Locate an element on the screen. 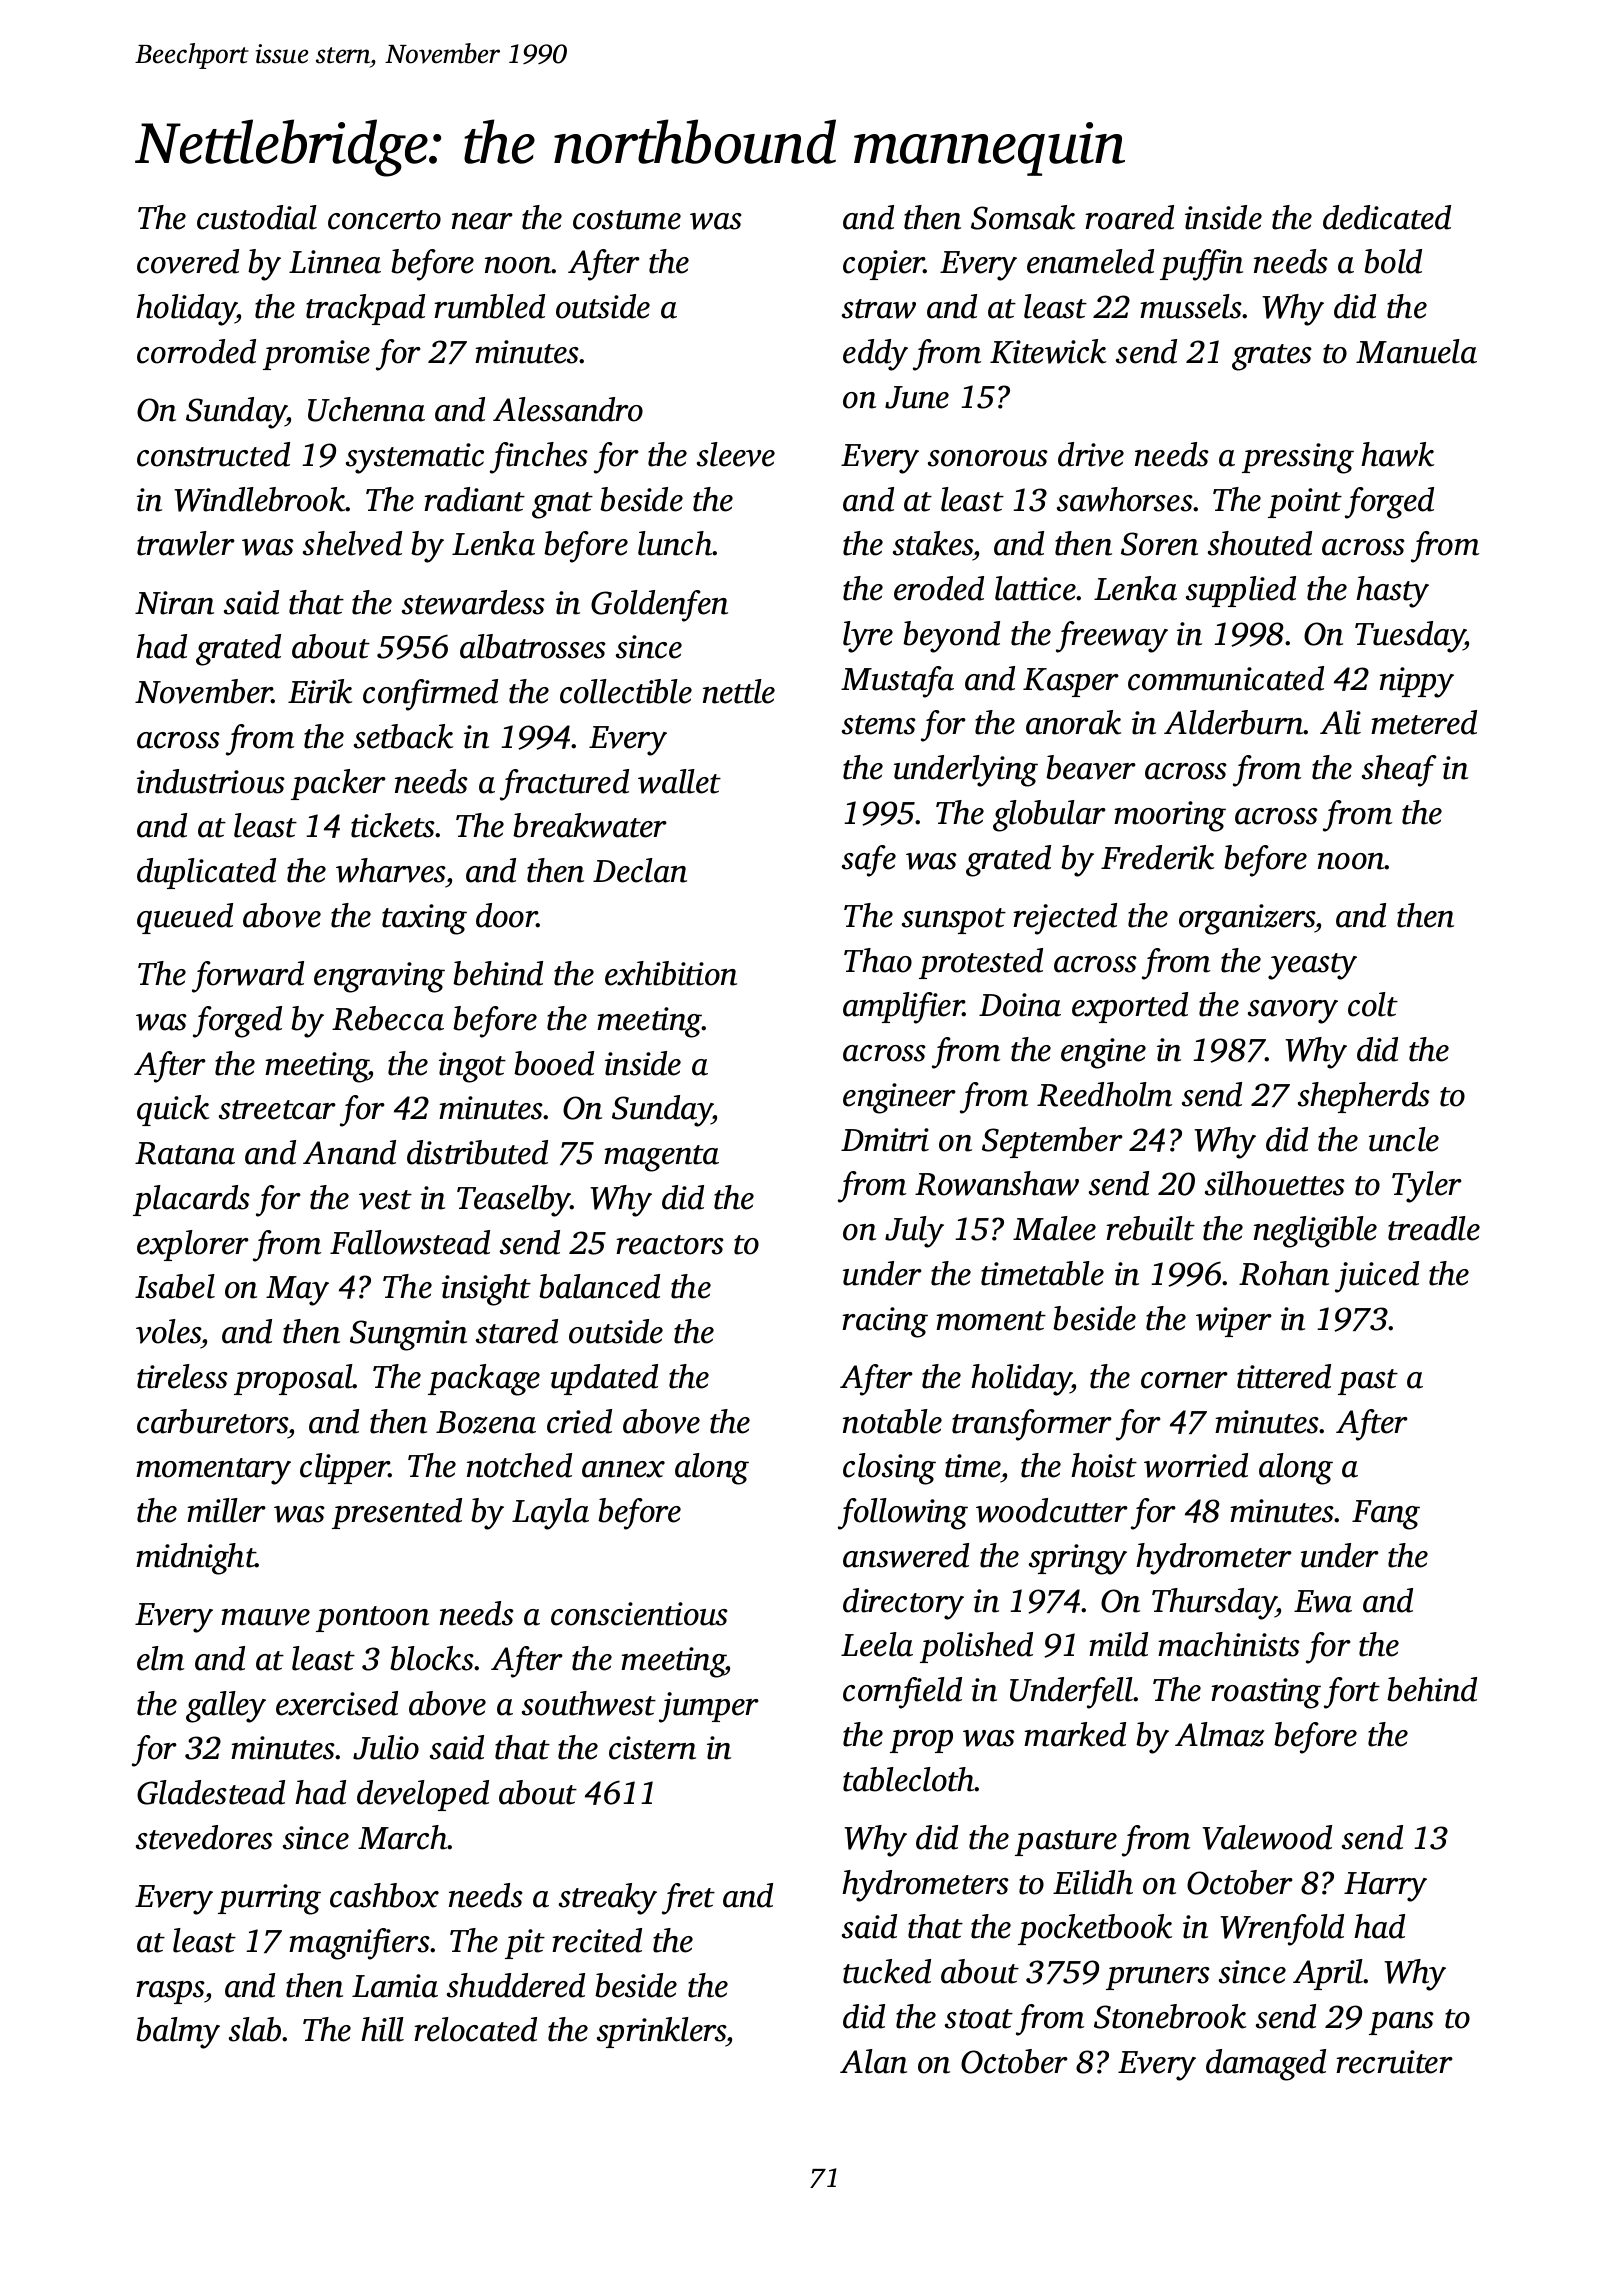 The height and width of the screenshot is (2292, 1620). roared is located at coordinates (1129, 217).
